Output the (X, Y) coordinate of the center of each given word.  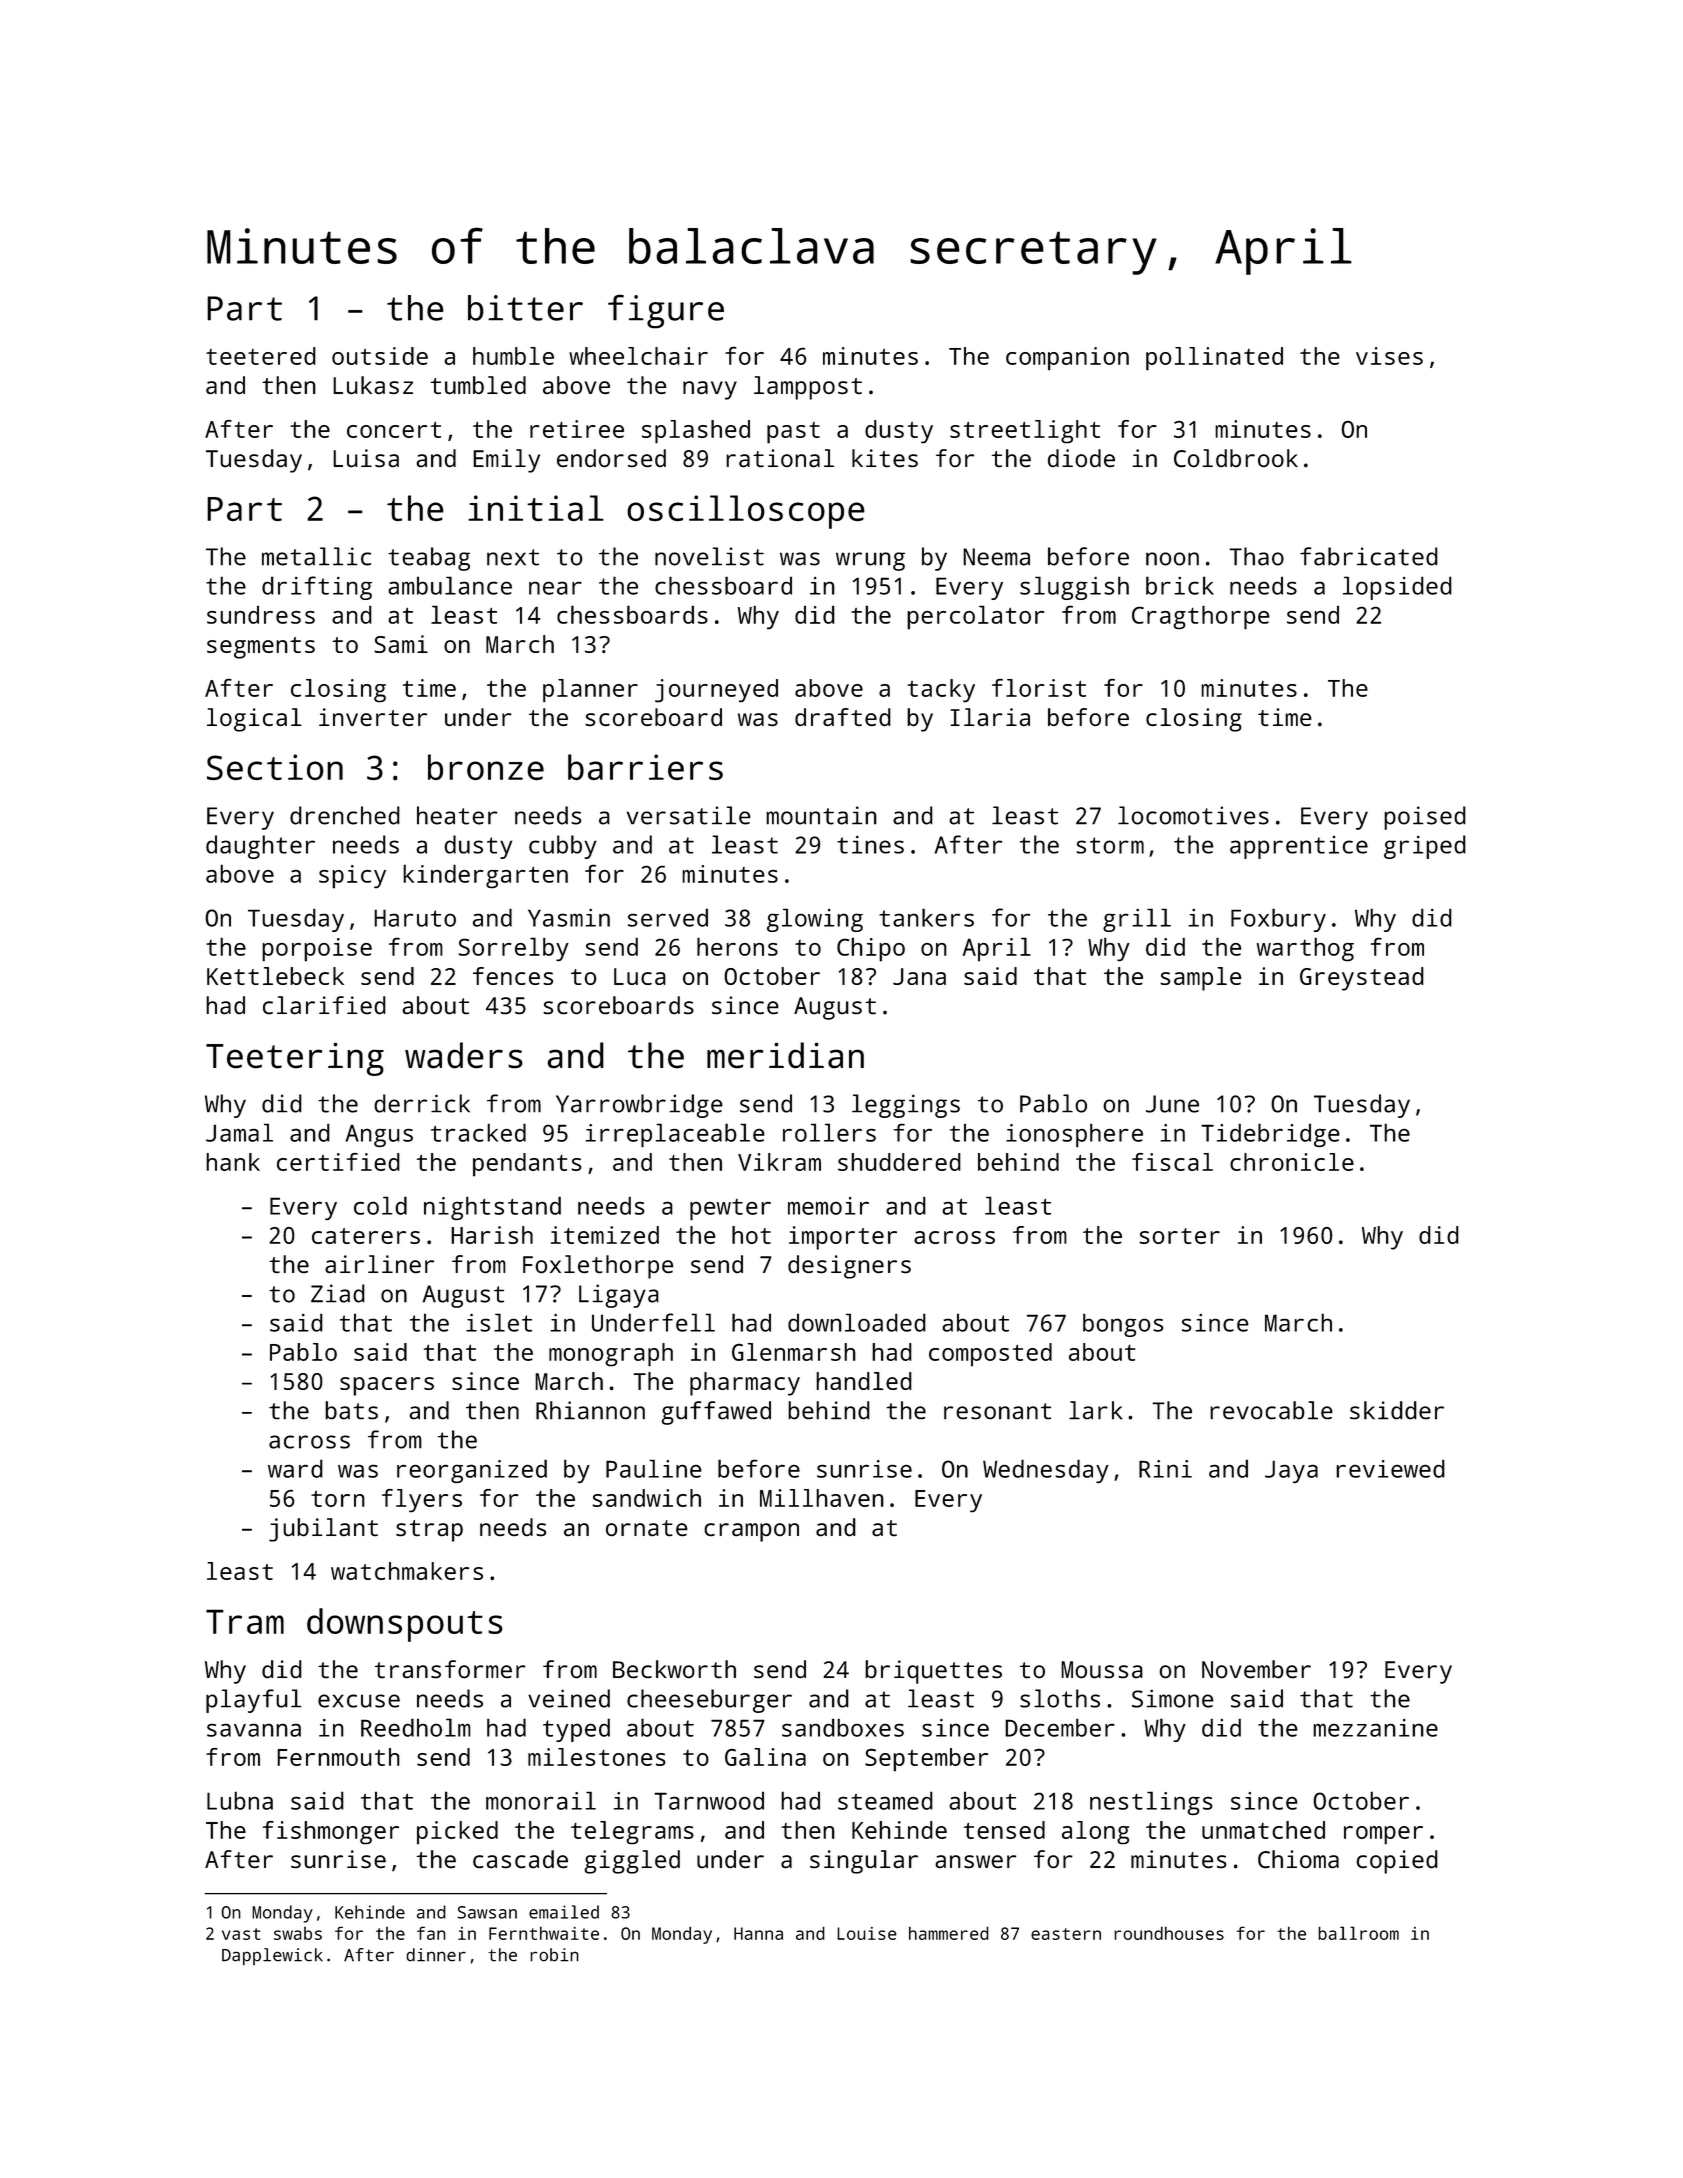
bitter (525, 308)
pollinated (1214, 359)
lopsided (1397, 588)
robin (554, 1955)
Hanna (758, 1933)
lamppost (808, 388)
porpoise (317, 950)
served (668, 917)
